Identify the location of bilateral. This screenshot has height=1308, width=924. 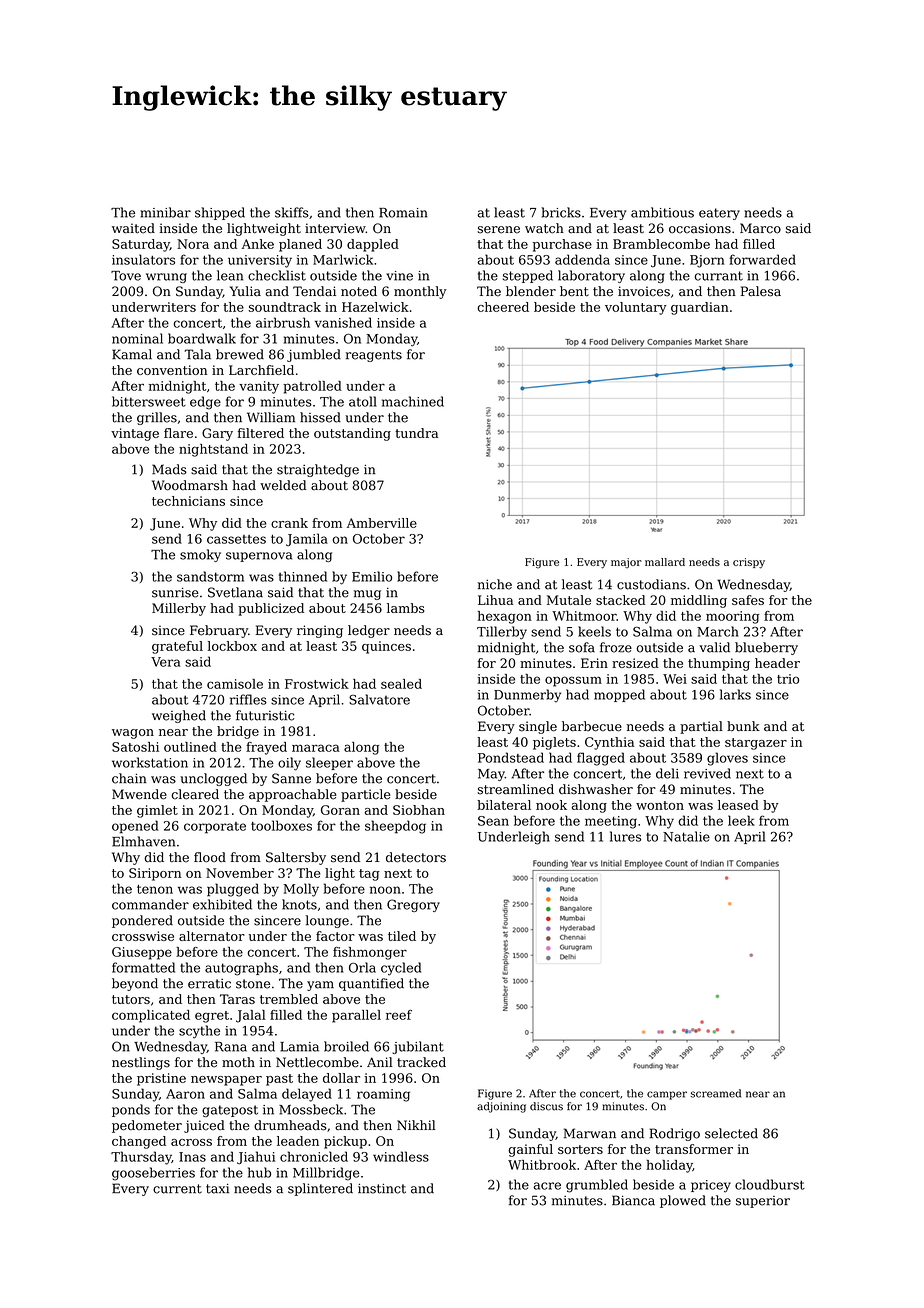
(504, 805).
